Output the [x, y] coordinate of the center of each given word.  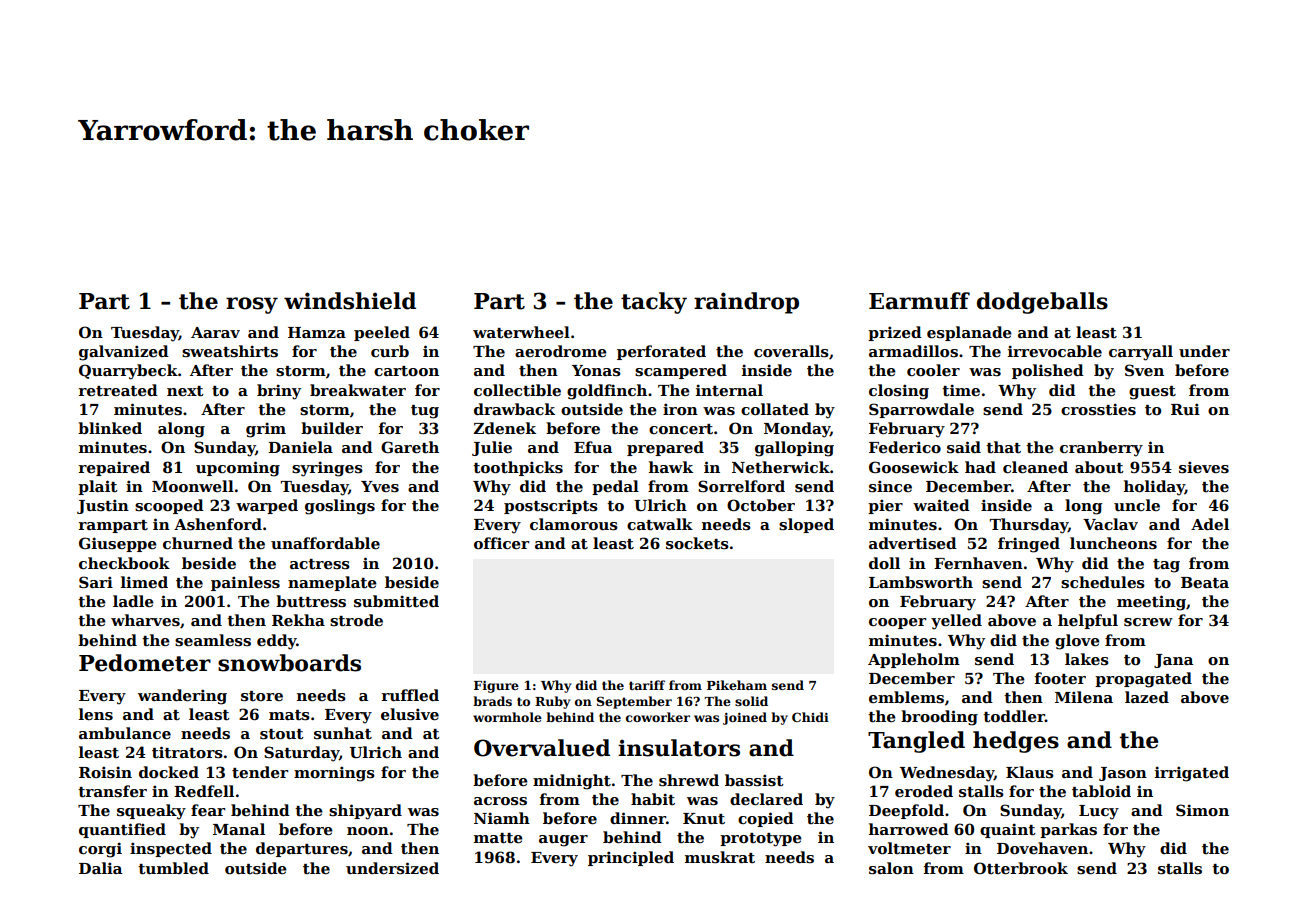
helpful [1088, 621]
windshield [350, 301]
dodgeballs [1042, 303]
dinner [638, 818]
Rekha [298, 620]
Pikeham [737, 685]
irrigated [1192, 774]
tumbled [173, 868]
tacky [654, 303]
